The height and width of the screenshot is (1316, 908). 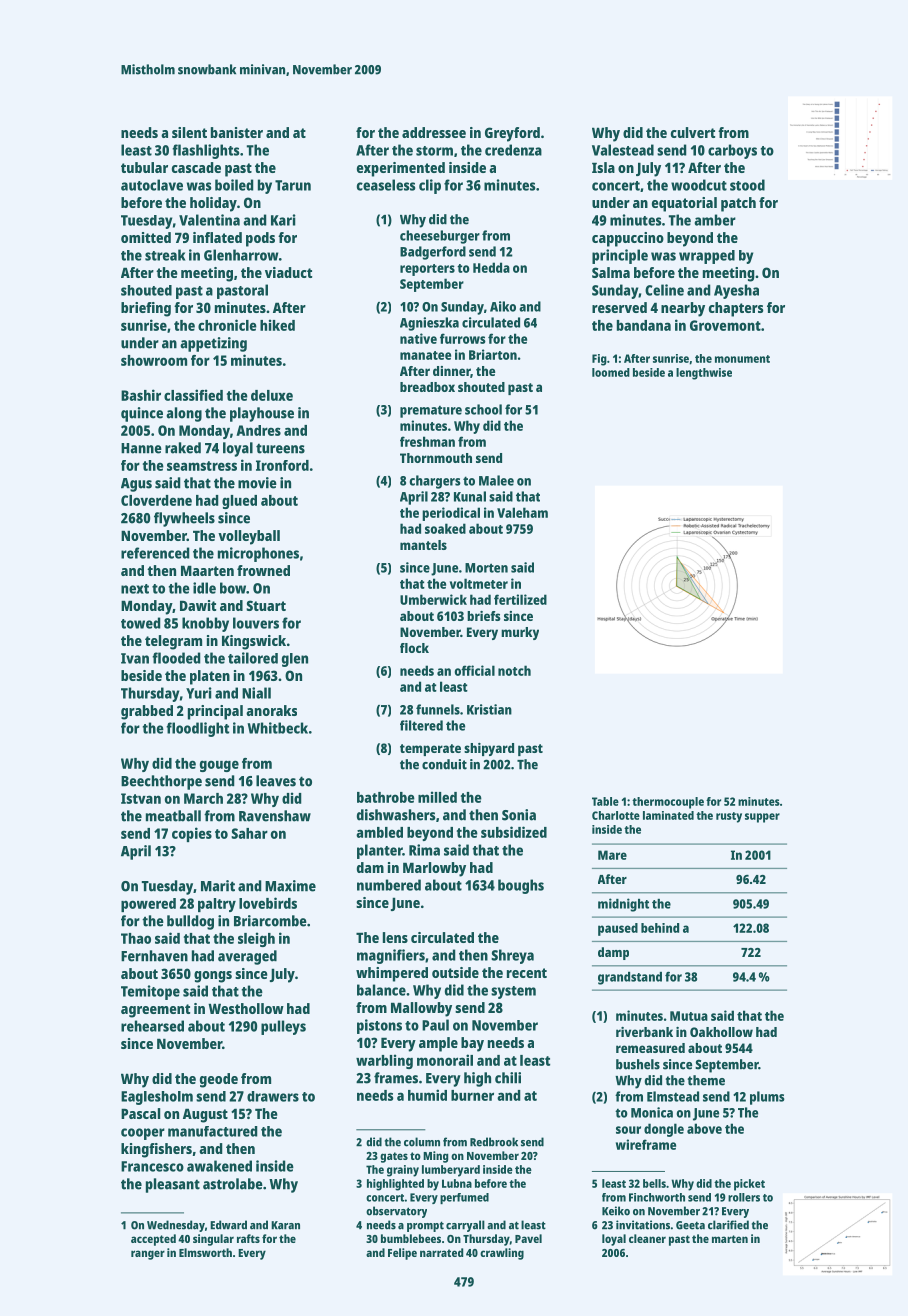 What do you see at coordinates (729, 817) in the screenshot?
I see `rusty` at bounding box center [729, 817].
